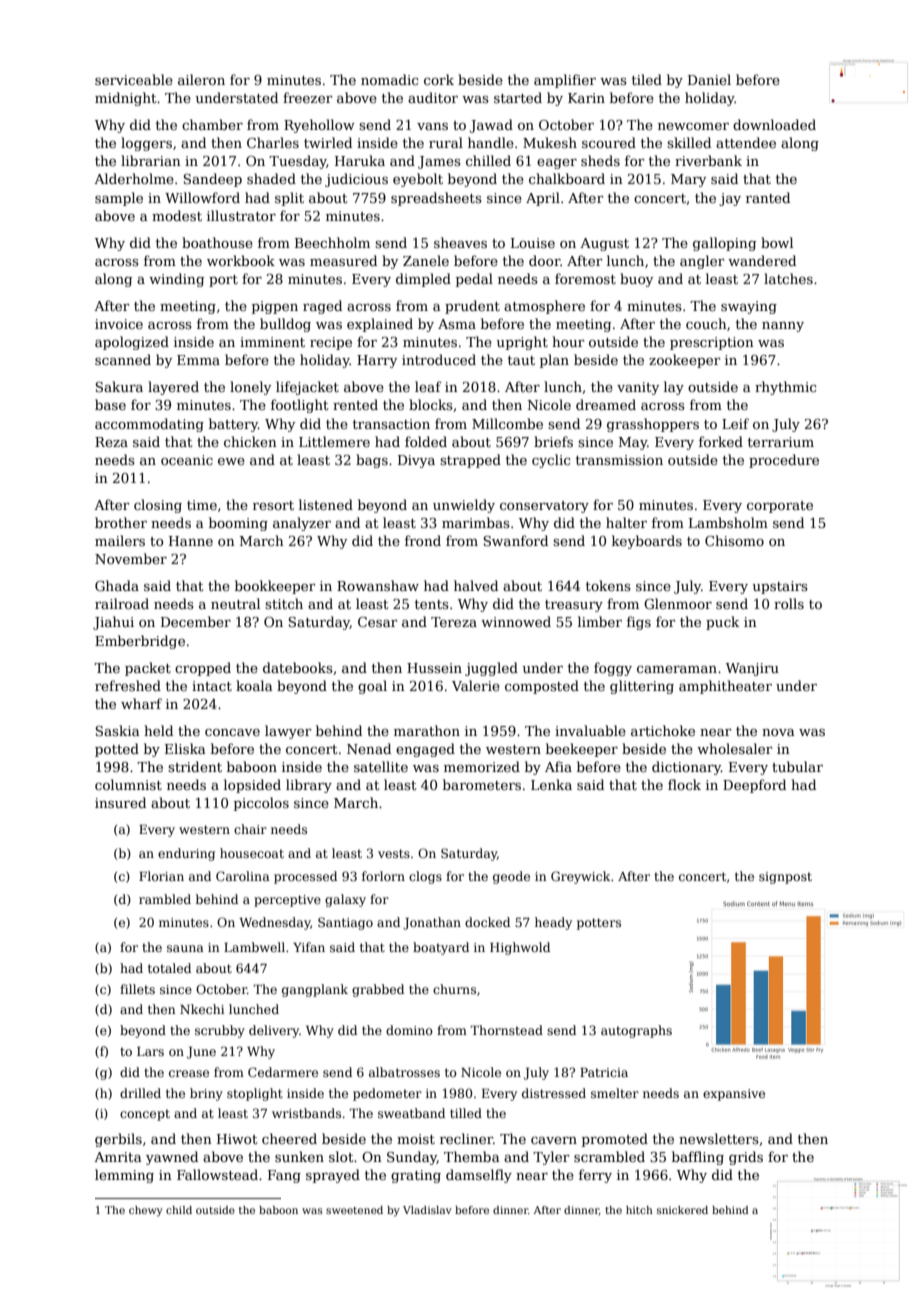  What do you see at coordinates (682, 1210) in the page?
I see `snickered` at bounding box center [682, 1210].
